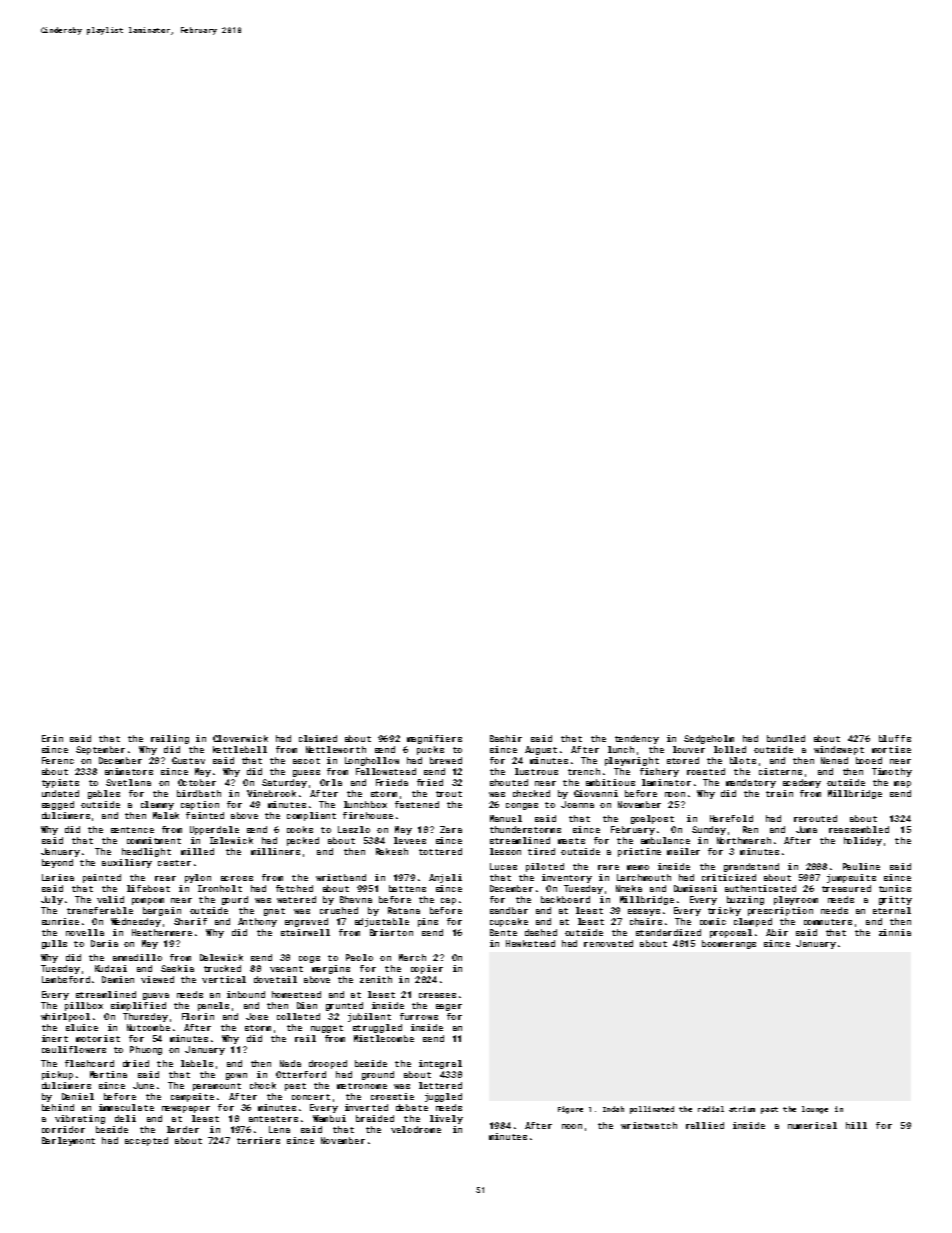  What do you see at coordinates (183, 1129) in the screenshot?
I see `larder` at bounding box center [183, 1129].
